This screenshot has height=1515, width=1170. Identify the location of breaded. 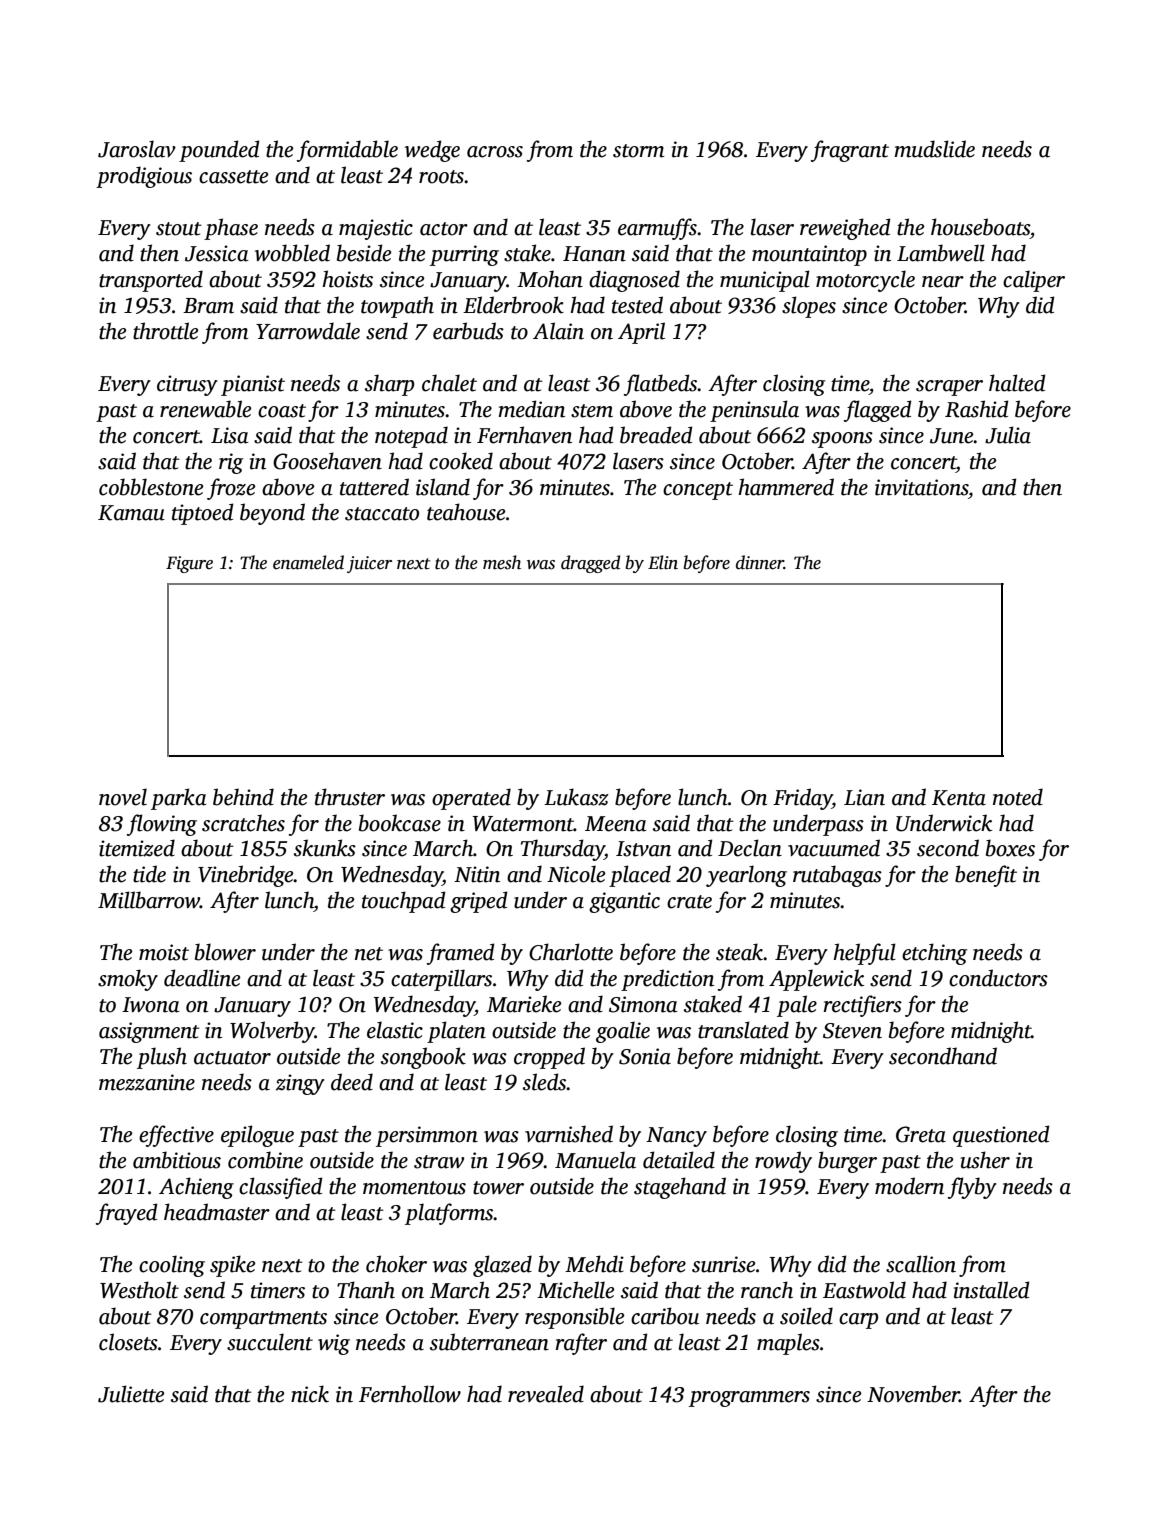
(656, 435).
